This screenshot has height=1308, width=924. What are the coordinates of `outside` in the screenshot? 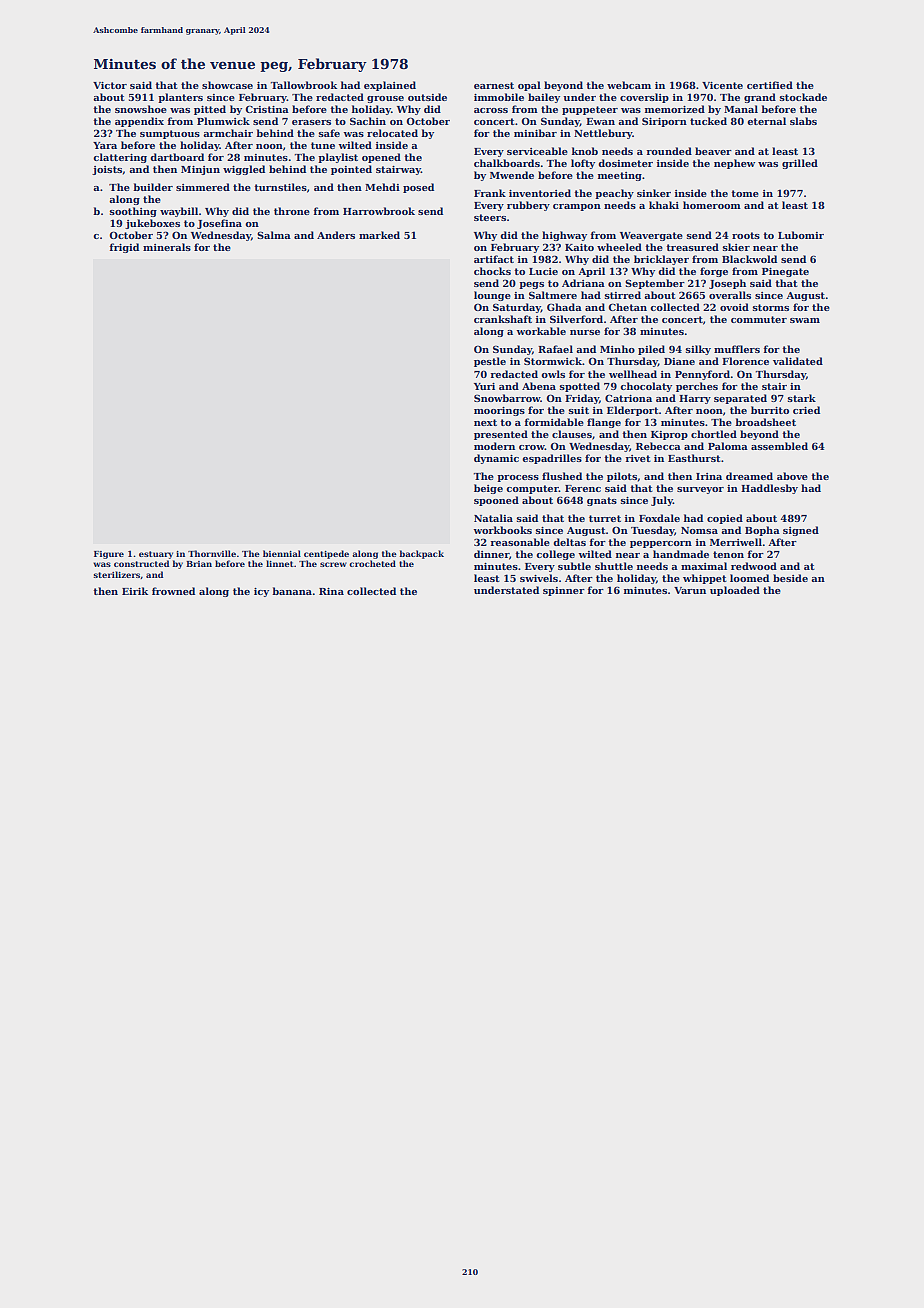 It's located at (427, 97).
